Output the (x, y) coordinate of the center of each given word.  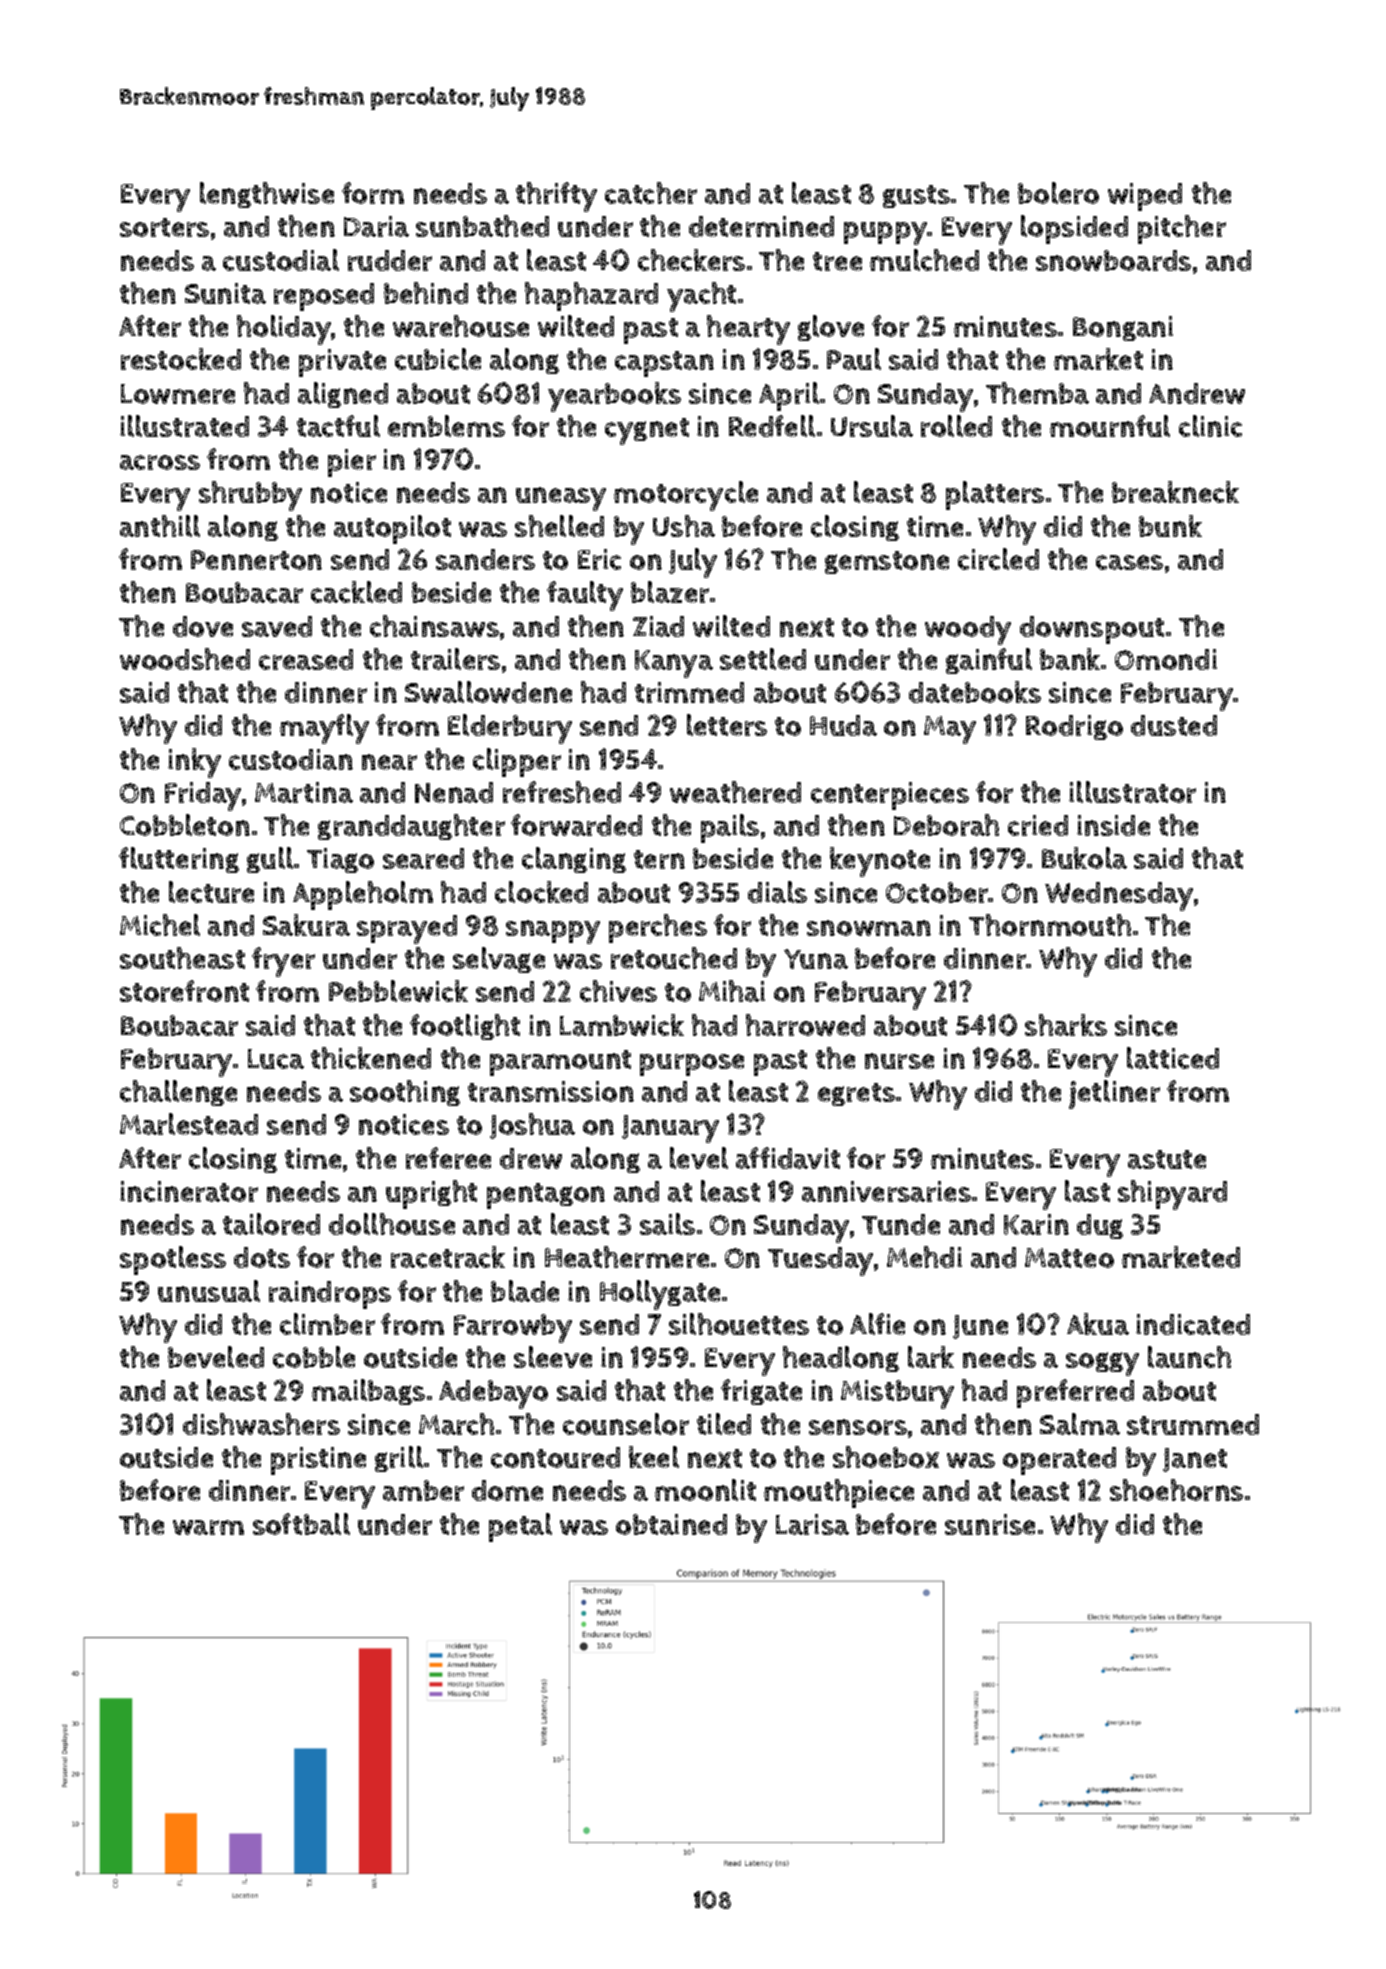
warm (208, 1527)
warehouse (461, 326)
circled (998, 559)
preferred (1075, 1393)
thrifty (556, 197)
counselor (626, 1424)
